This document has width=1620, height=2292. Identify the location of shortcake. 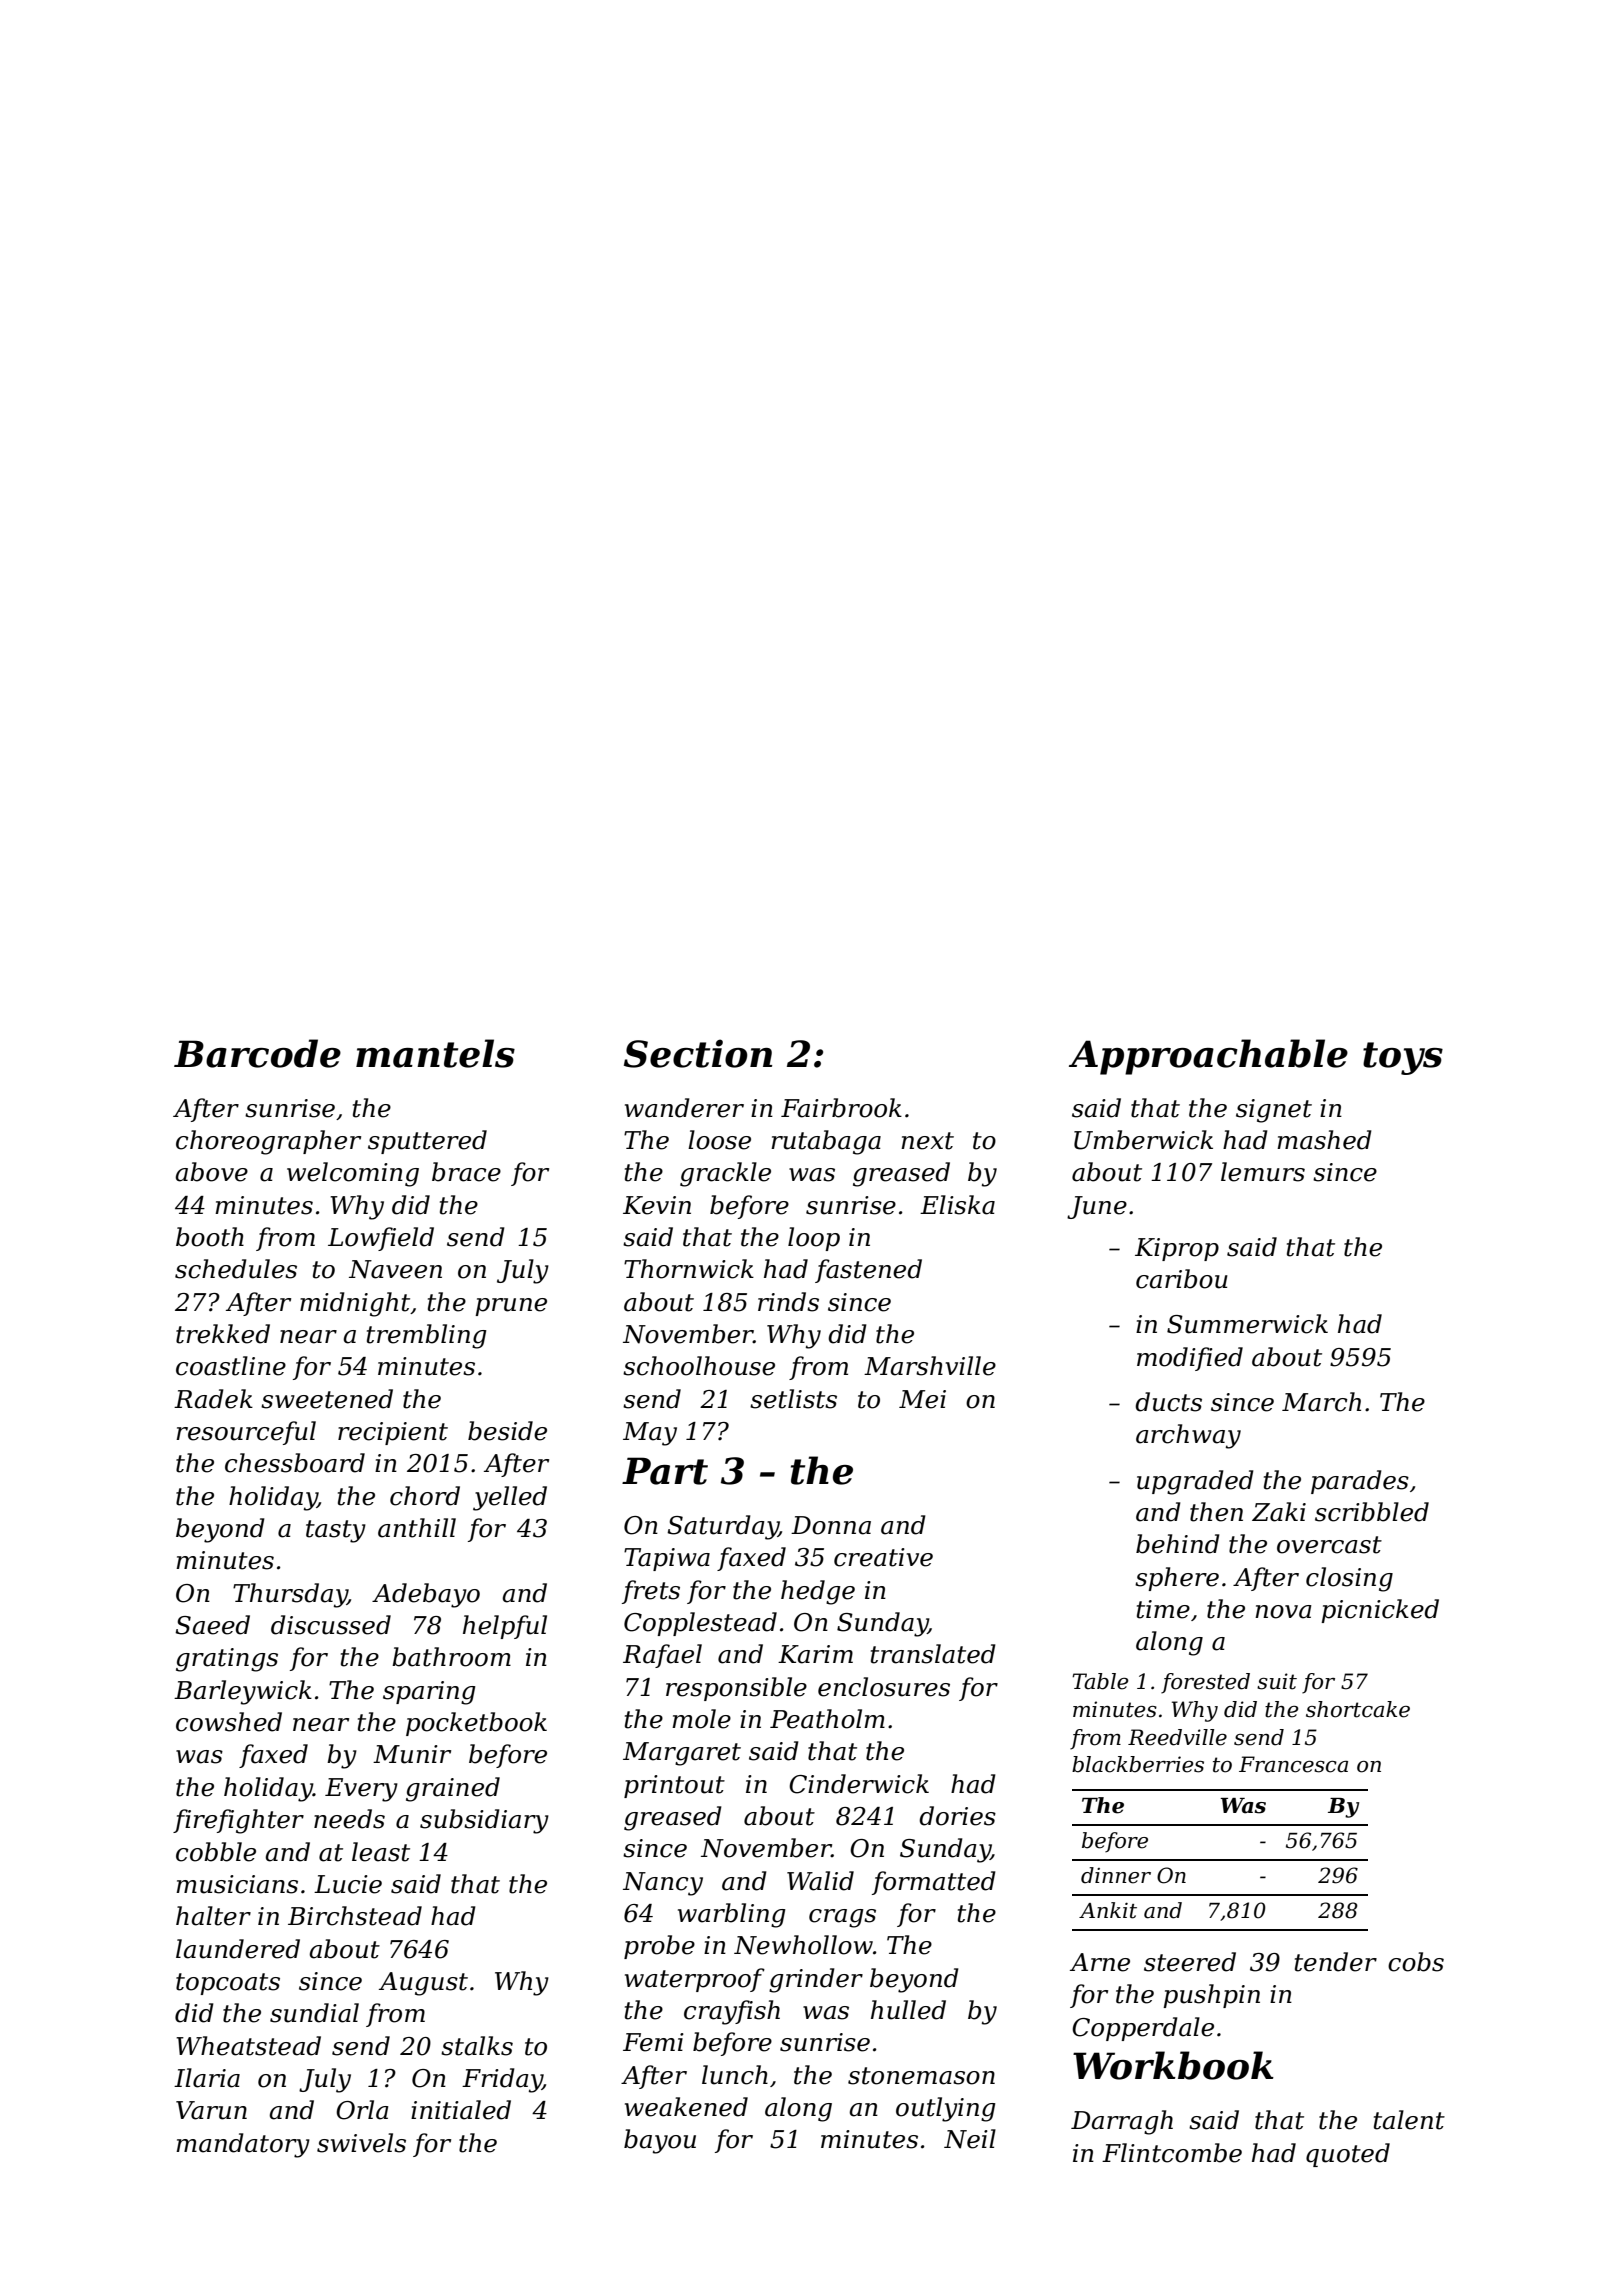
(1358, 1709).
